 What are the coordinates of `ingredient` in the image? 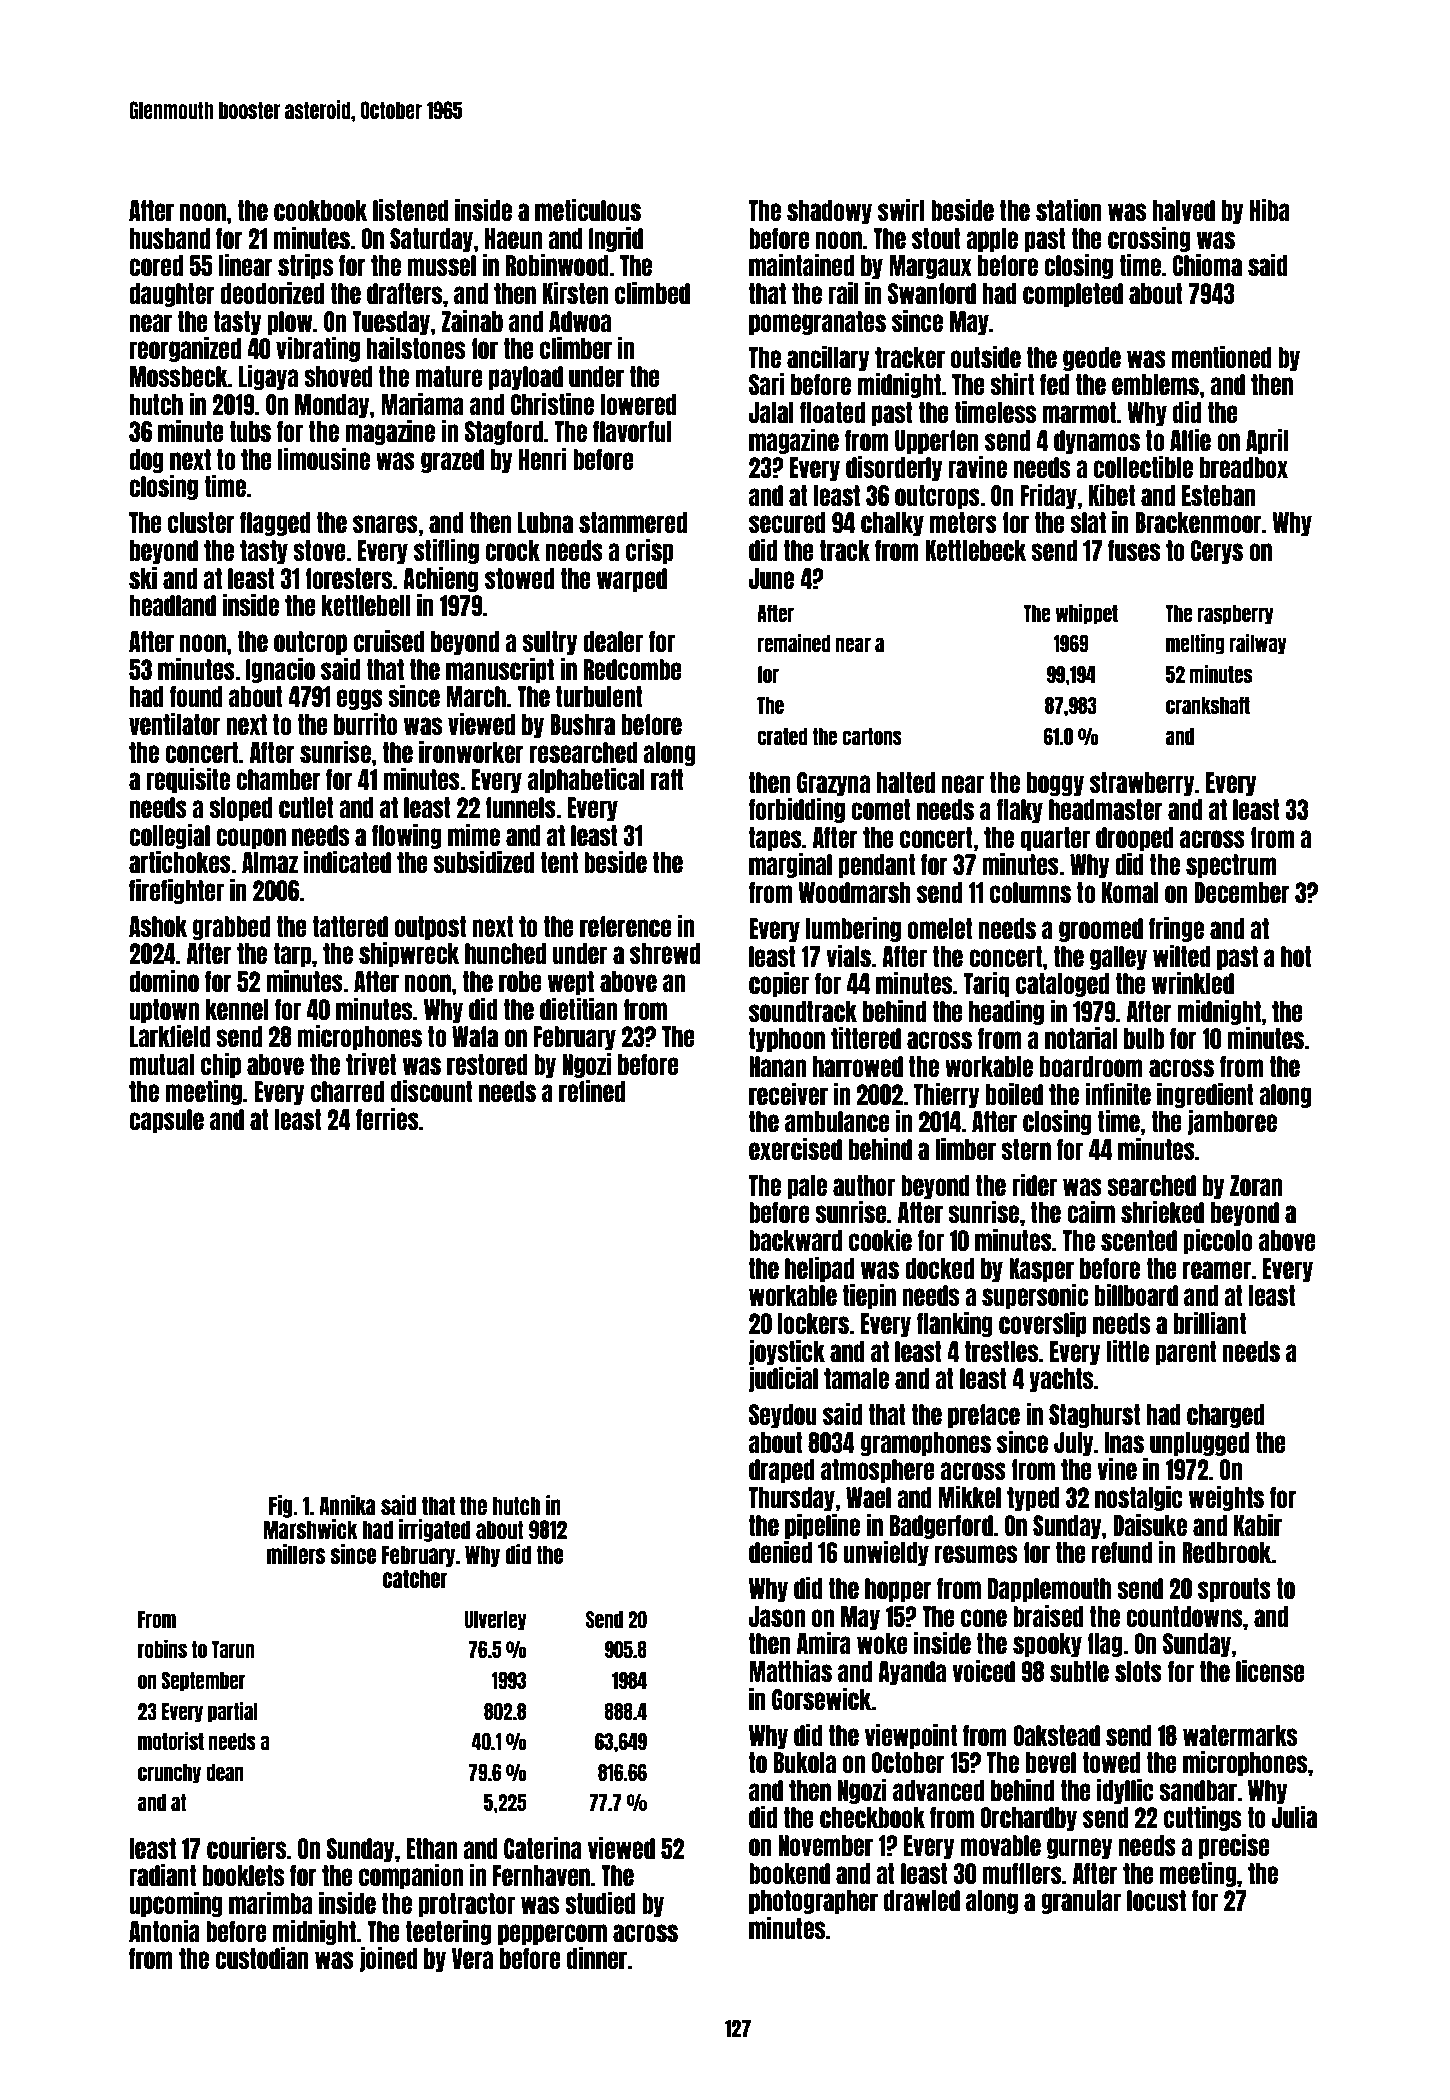 It's located at (1205, 1095).
